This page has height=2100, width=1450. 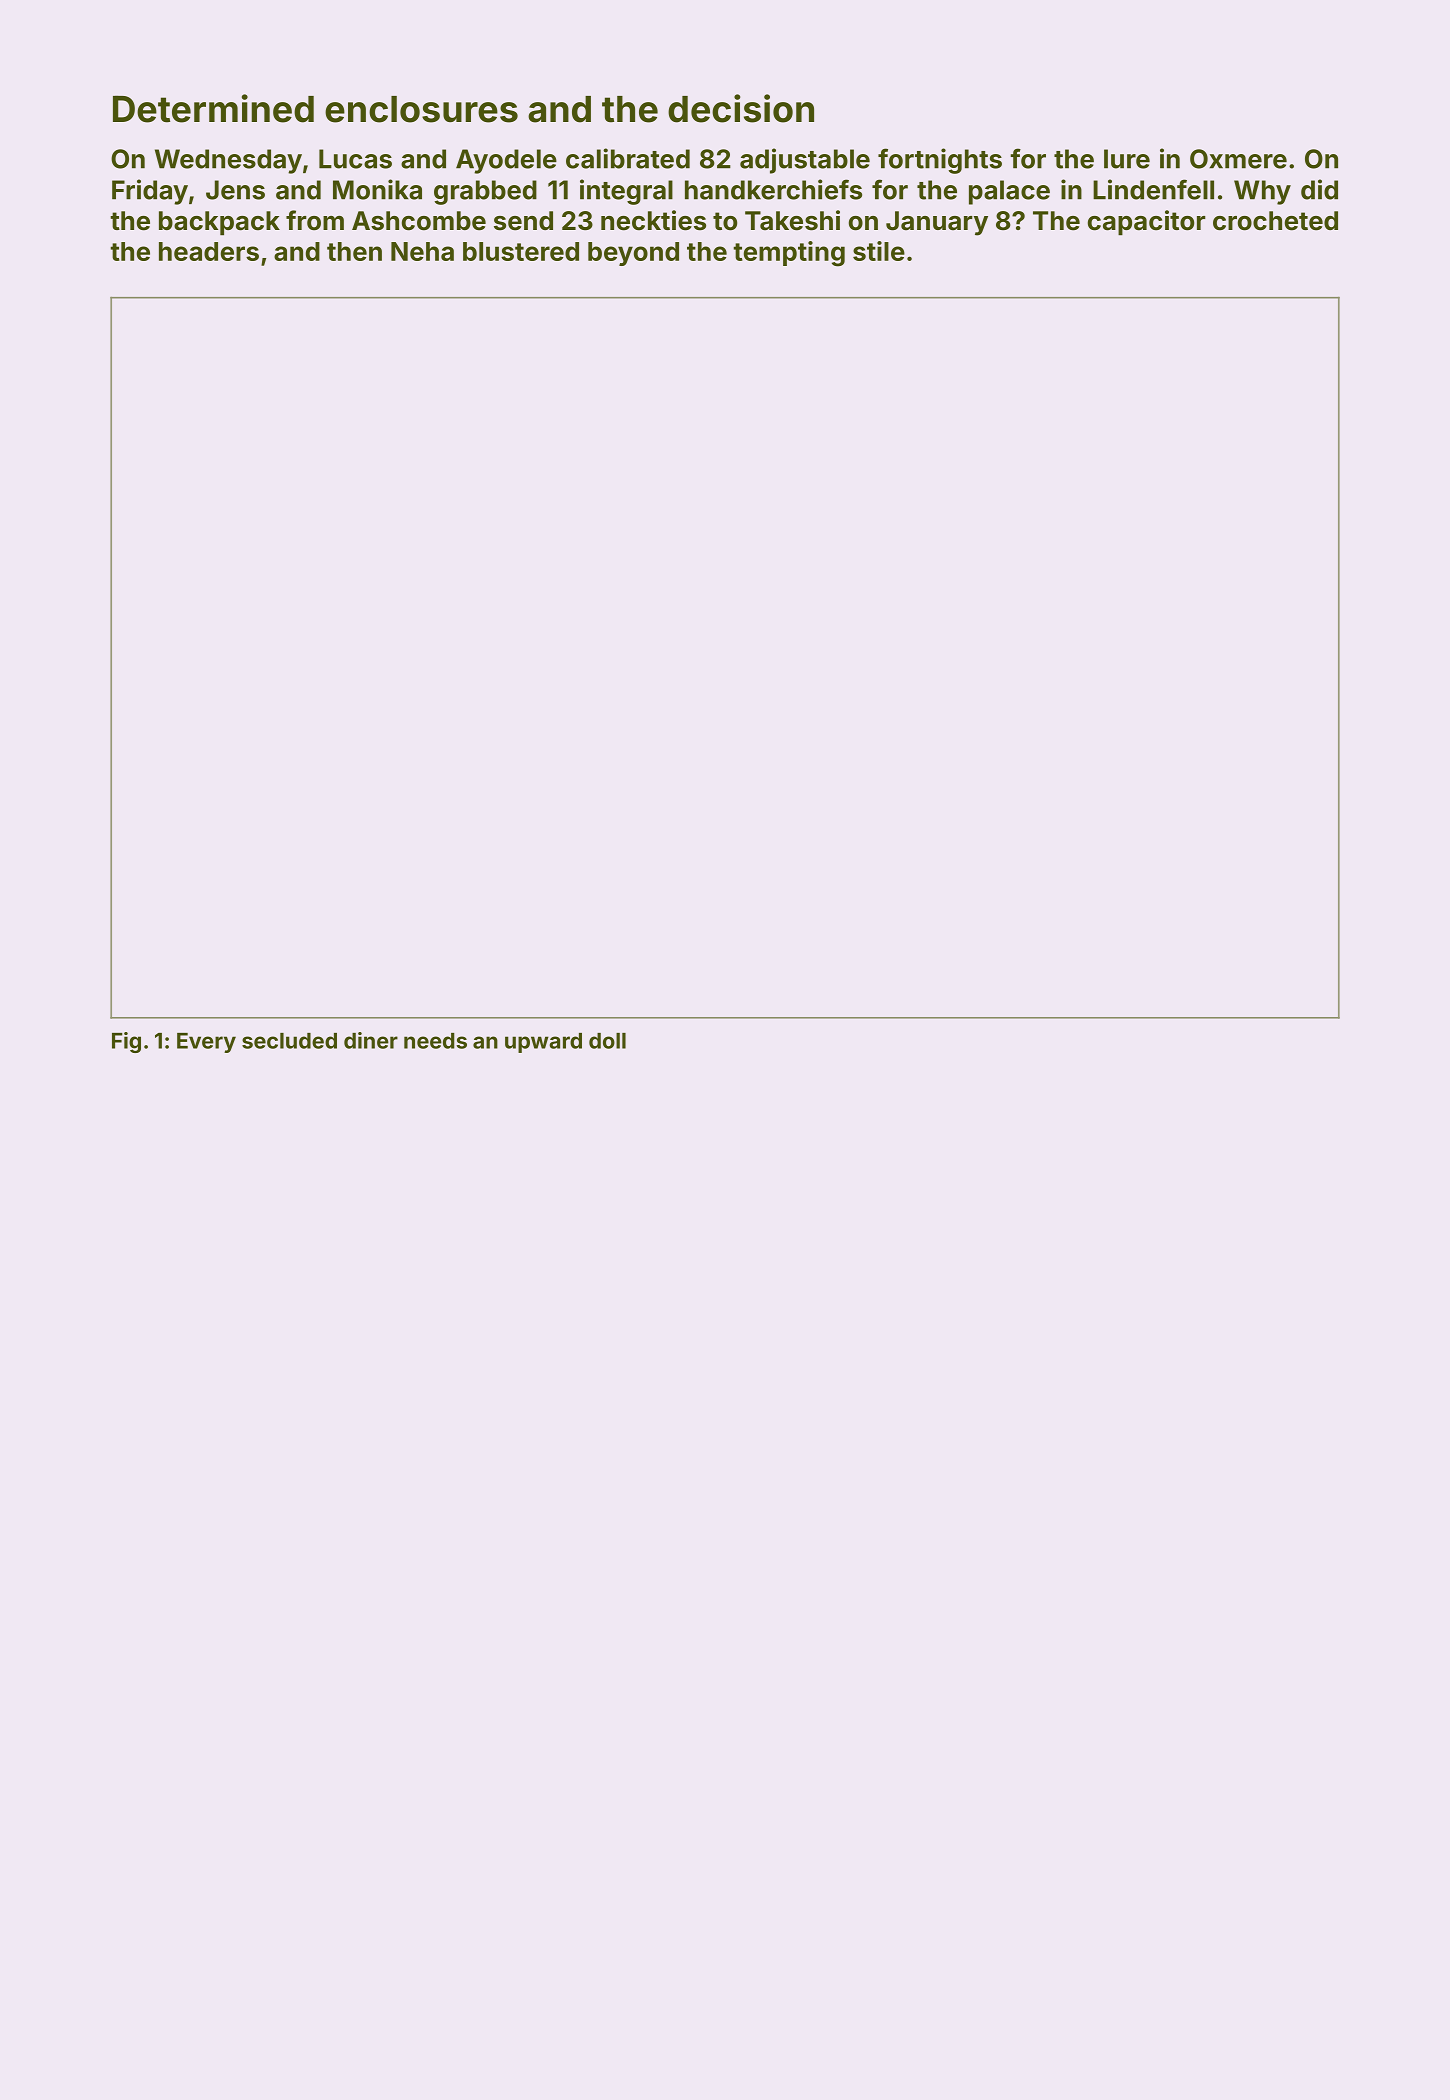 What do you see at coordinates (355, 159) in the page?
I see `Lucas` at bounding box center [355, 159].
